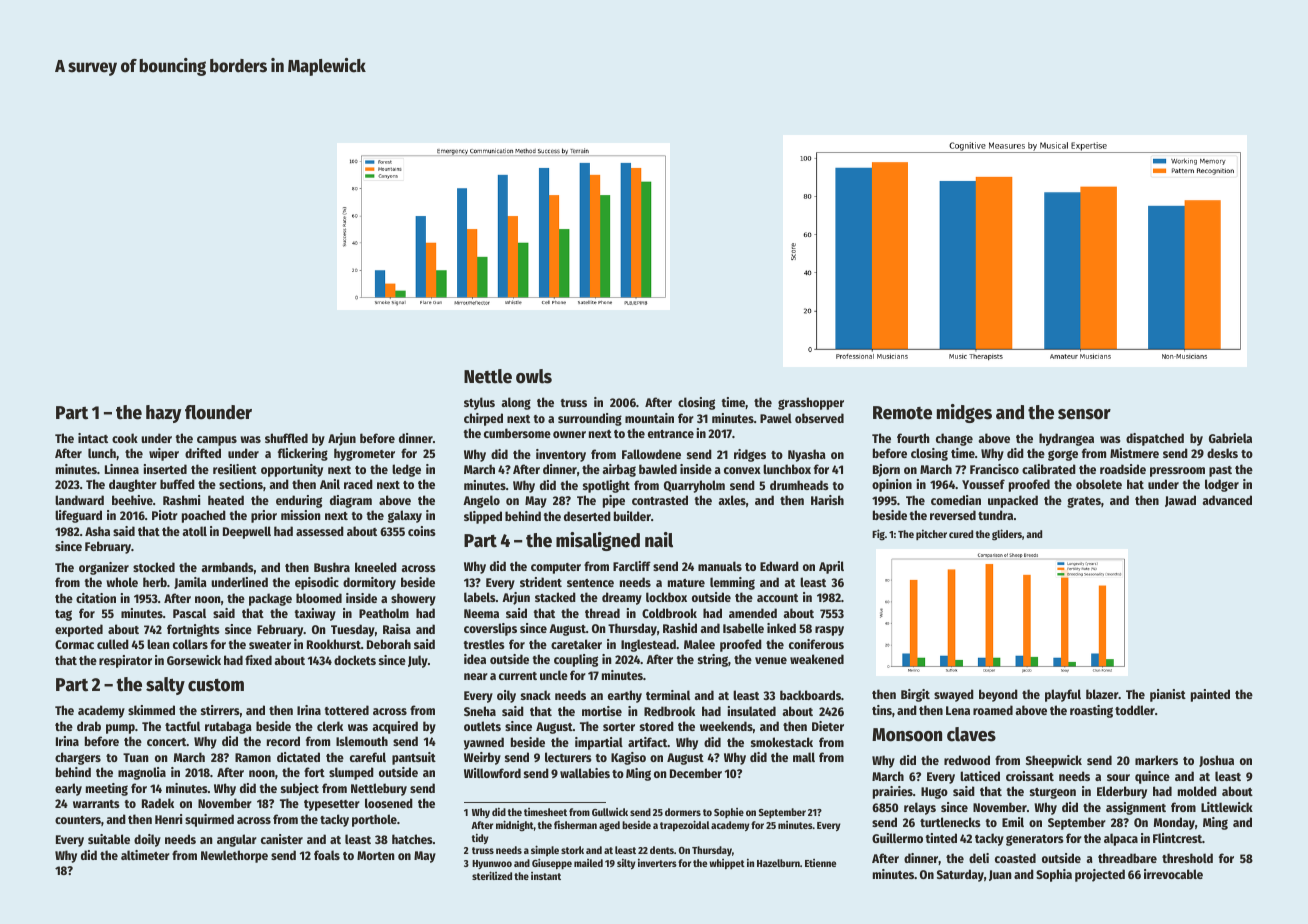  What do you see at coordinates (177, 484) in the document?
I see `buffed` at bounding box center [177, 484].
